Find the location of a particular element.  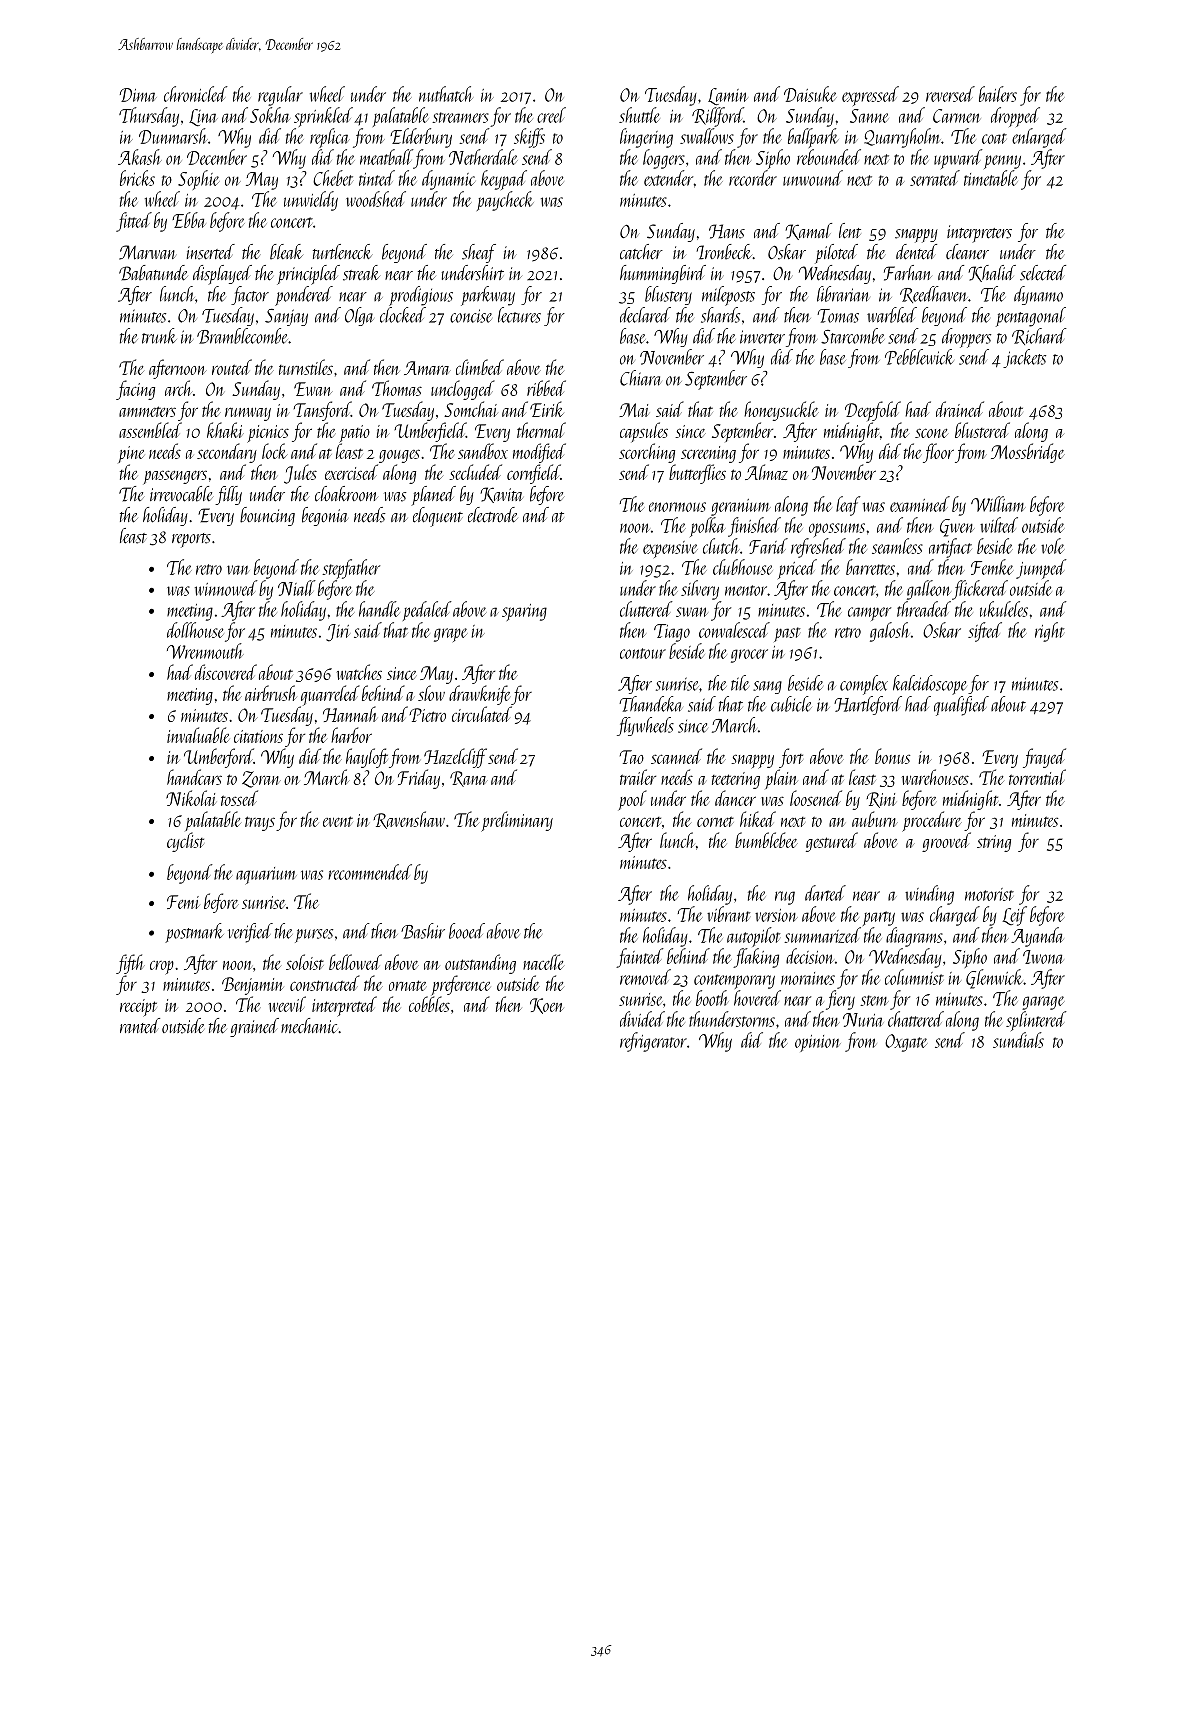

Niall is located at coordinates (297, 588).
